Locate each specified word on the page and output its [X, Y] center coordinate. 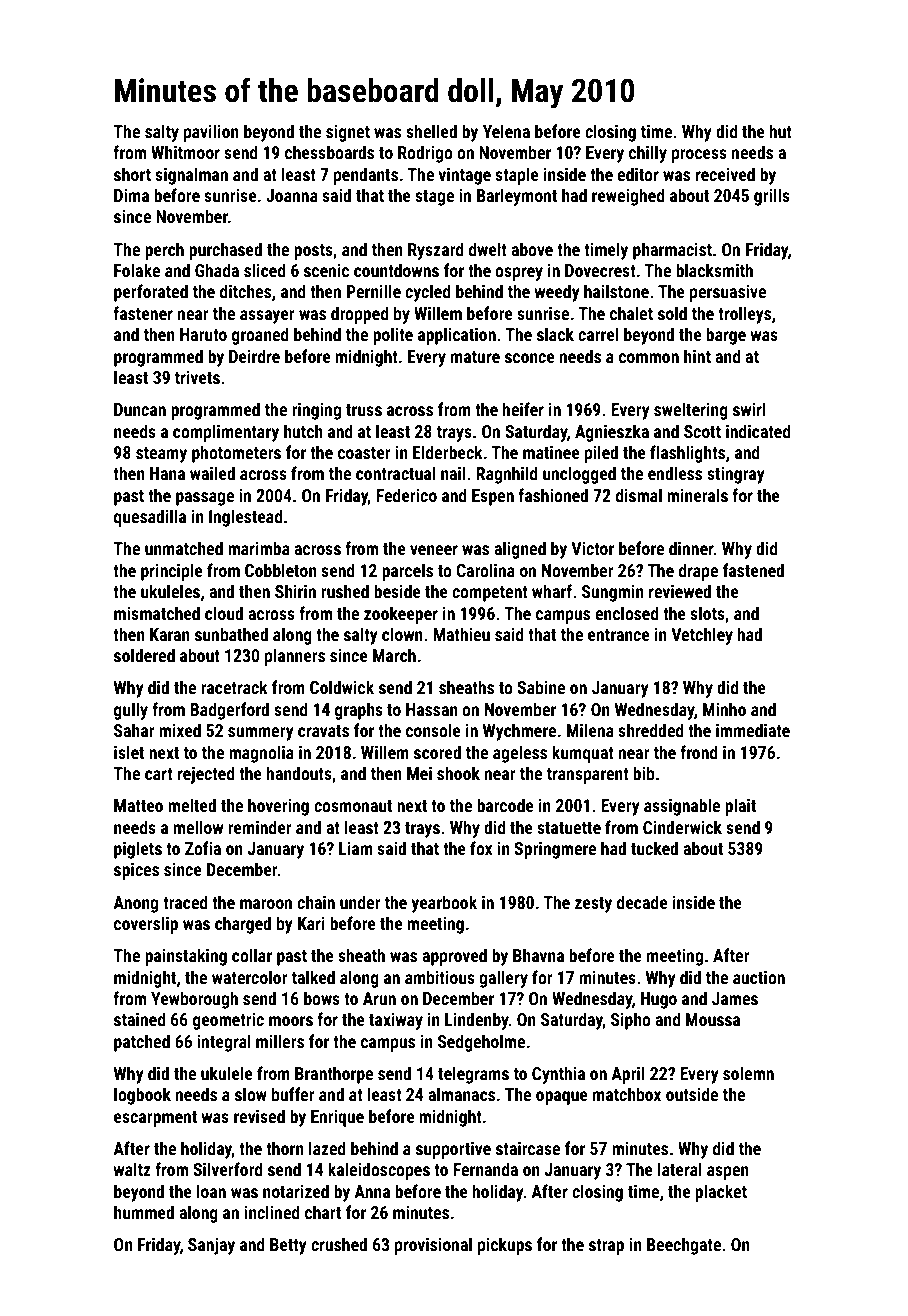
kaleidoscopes [379, 1171]
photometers [236, 454]
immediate [753, 730]
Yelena [506, 131]
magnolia [261, 754]
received [725, 174]
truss [364, 410]
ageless [520, 754]
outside [692, 1094]
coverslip [146, 925]
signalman [191, 176]
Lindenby [477, 1021]
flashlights [687, 454]
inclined [272, 1212]
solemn [748, 1073]
